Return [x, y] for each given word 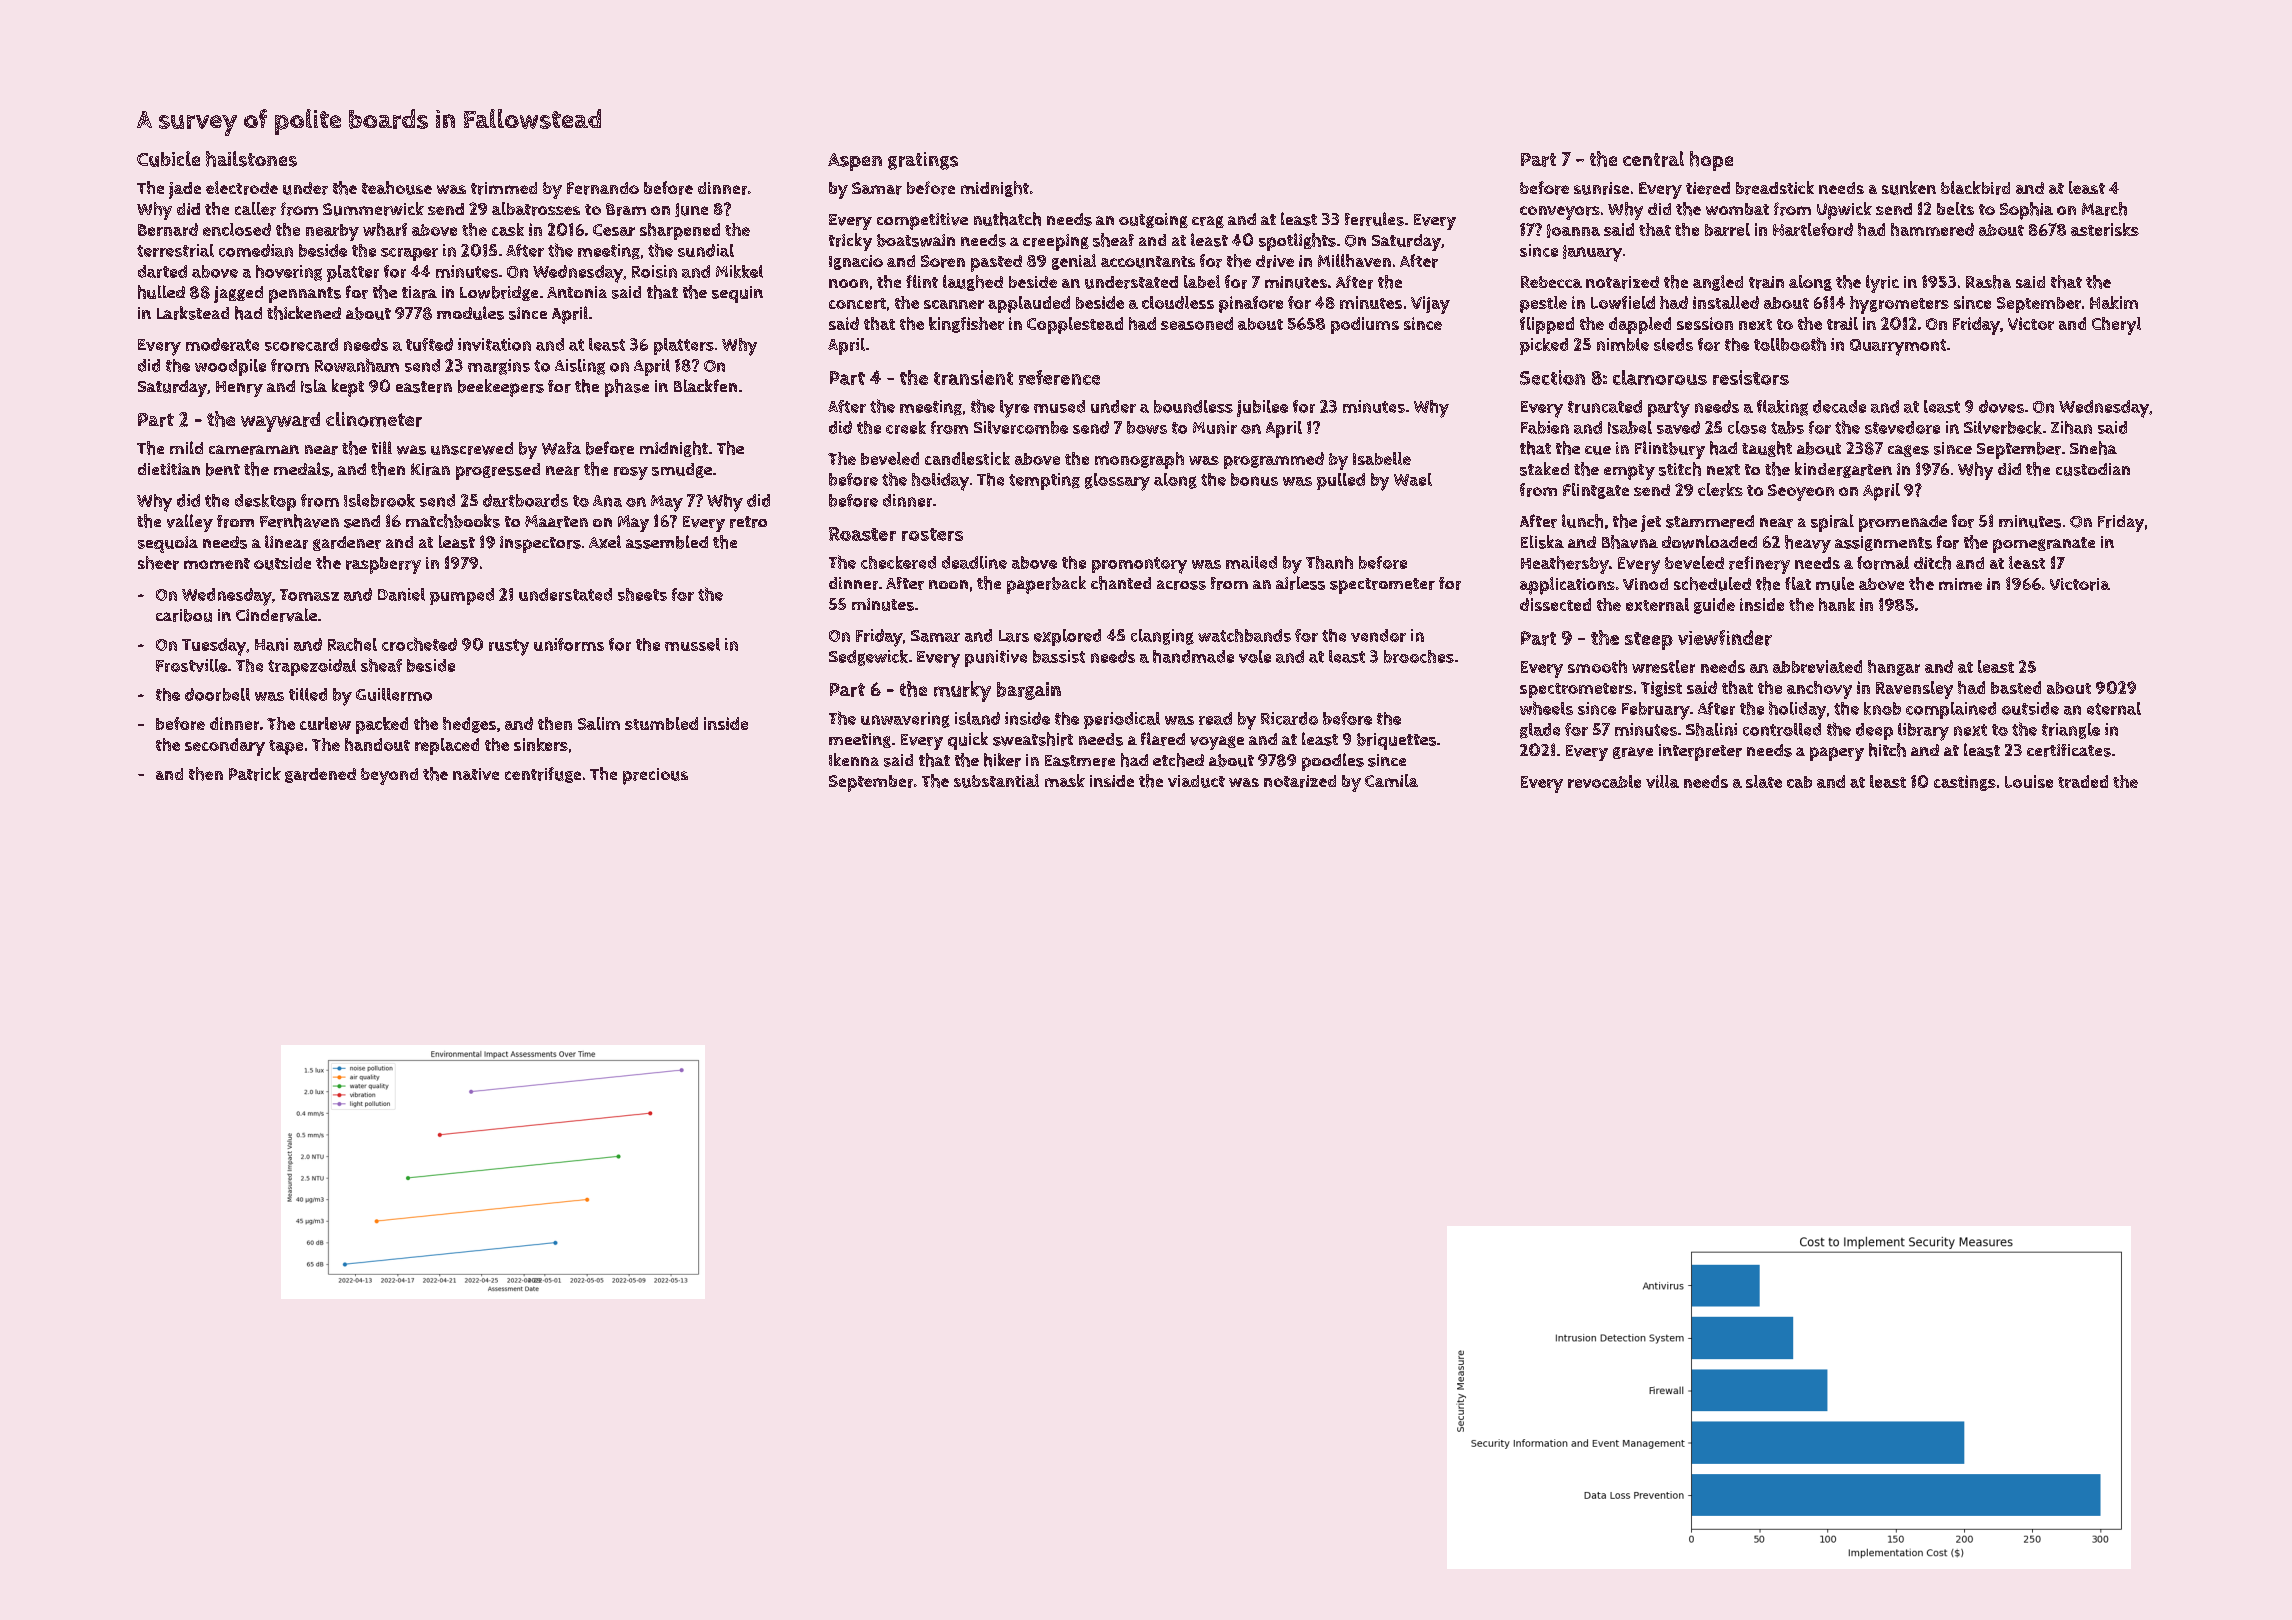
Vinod [1645, 584]
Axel [605, 542]
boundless [1193, 406]
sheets [642, 594]
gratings [923, 161]
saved [1678, 427]
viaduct [1196, 781]
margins [499, 367]
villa [1662, 781]
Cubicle [168, 159]
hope [1711, 161]
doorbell [217, 694]
